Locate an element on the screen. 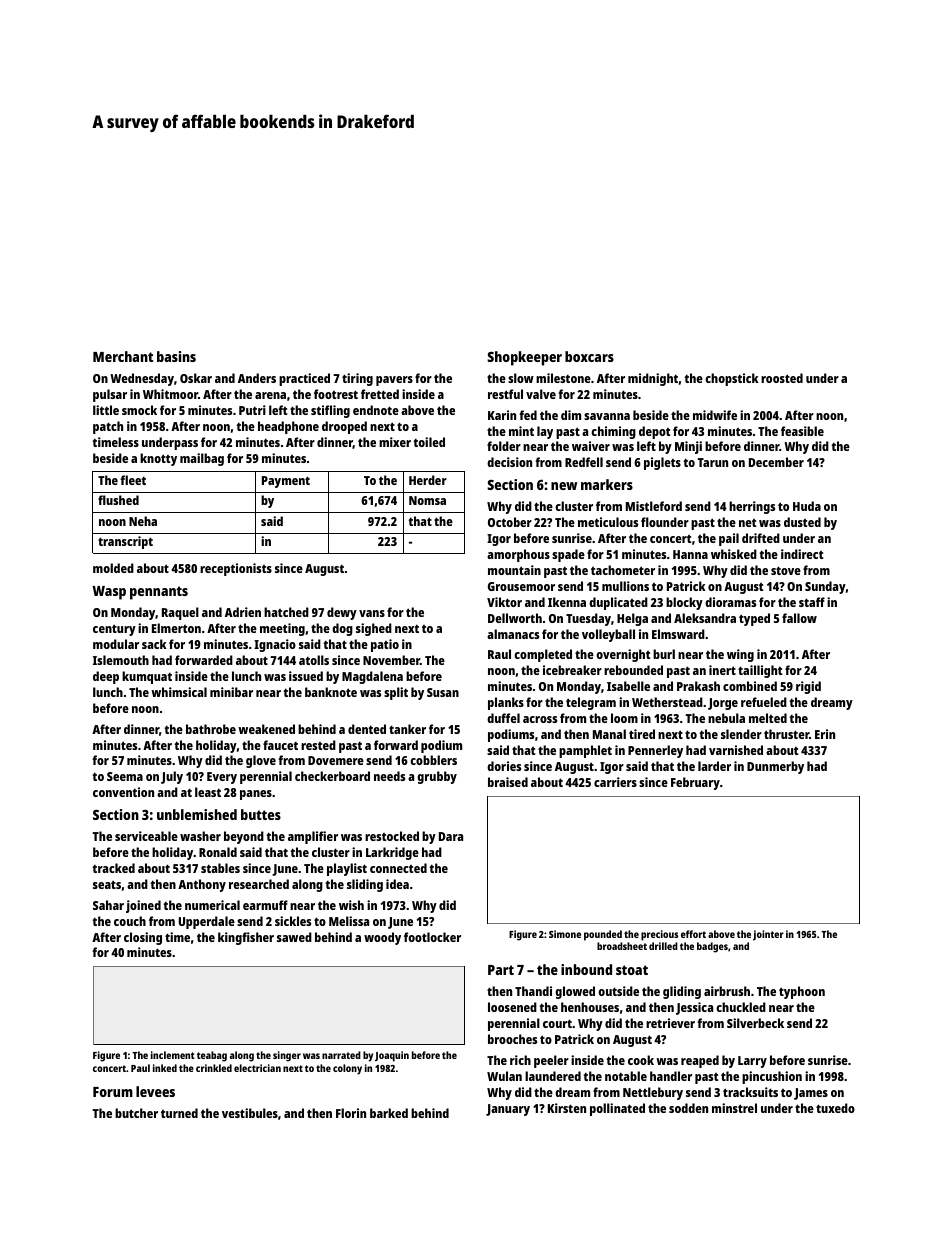 The image size is (952, 1233). pulsar is located at coordinates (110, 395).
